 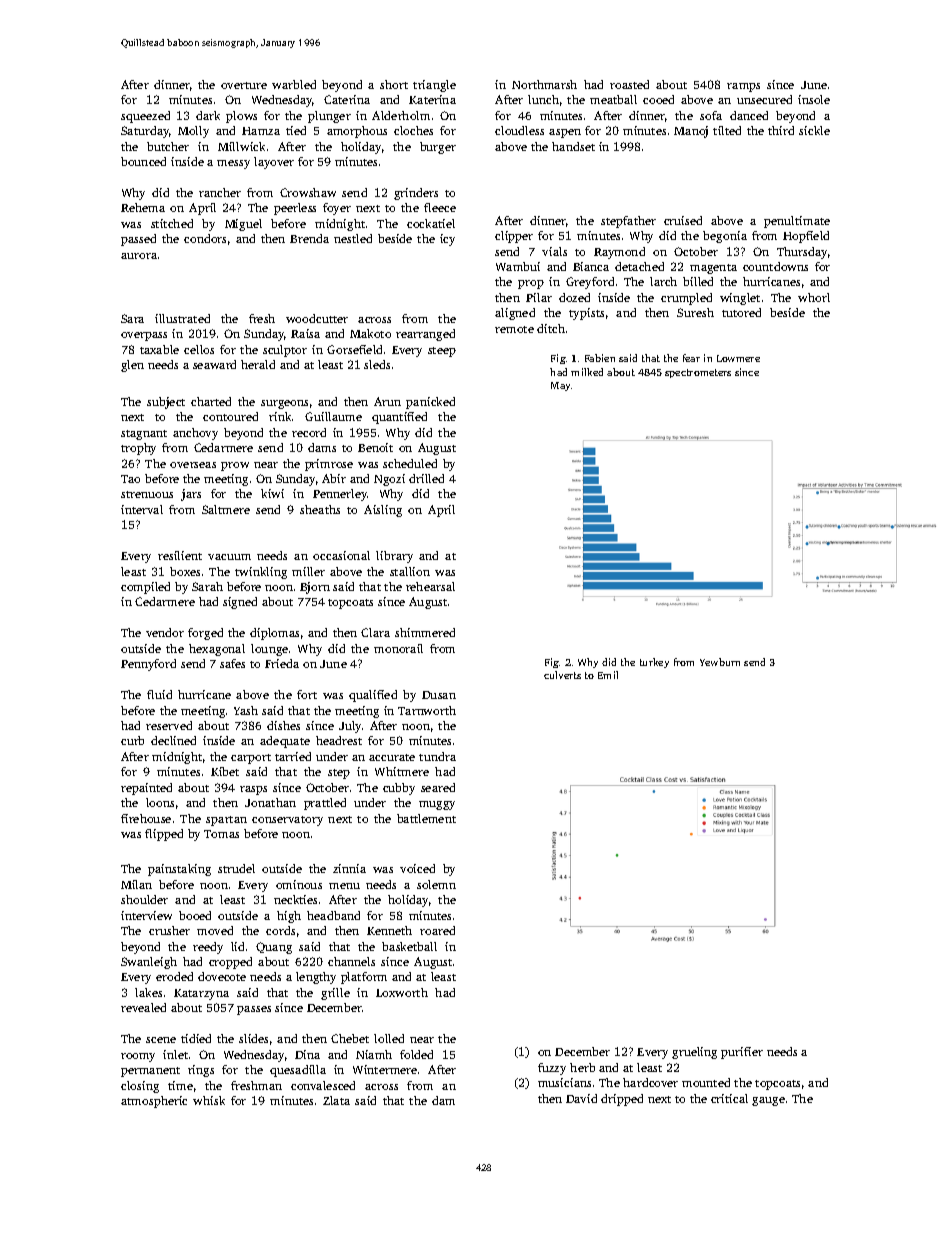 What do you see at coordinates (225, 771) in the screenshot?
I see `Kibet` at bounding box center [225, 771].
